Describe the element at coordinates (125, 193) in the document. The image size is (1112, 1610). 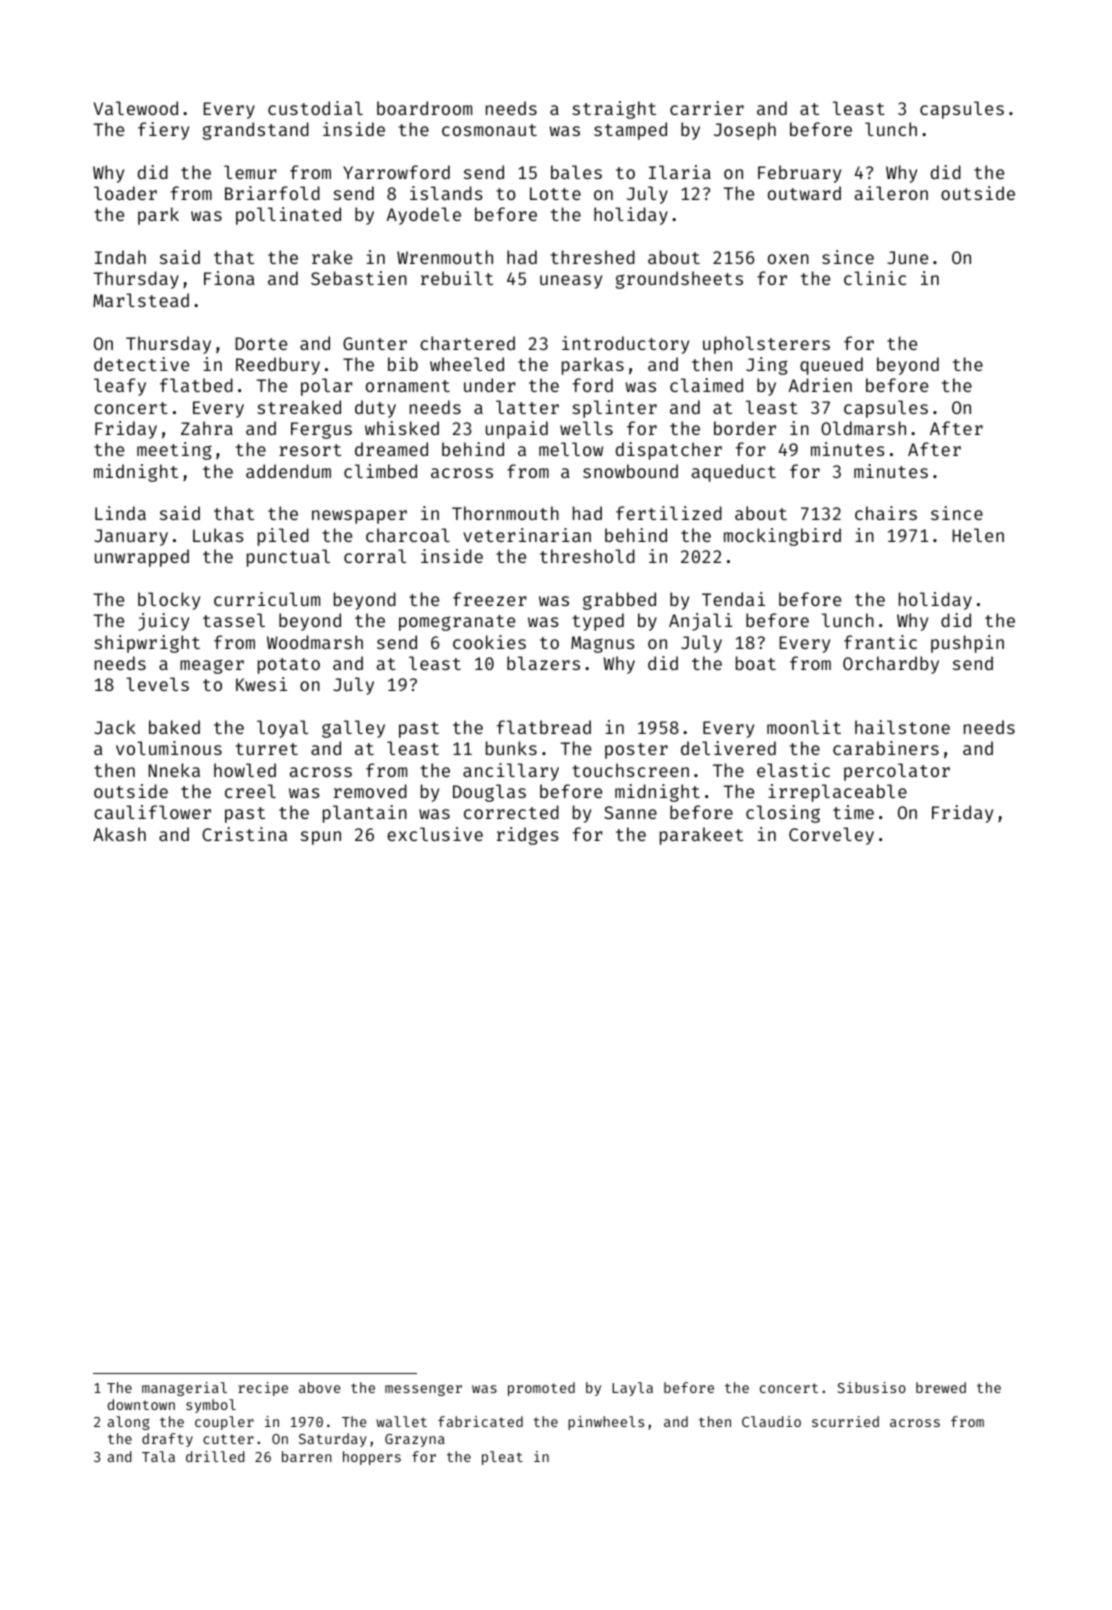
I see `loader` at that location.
